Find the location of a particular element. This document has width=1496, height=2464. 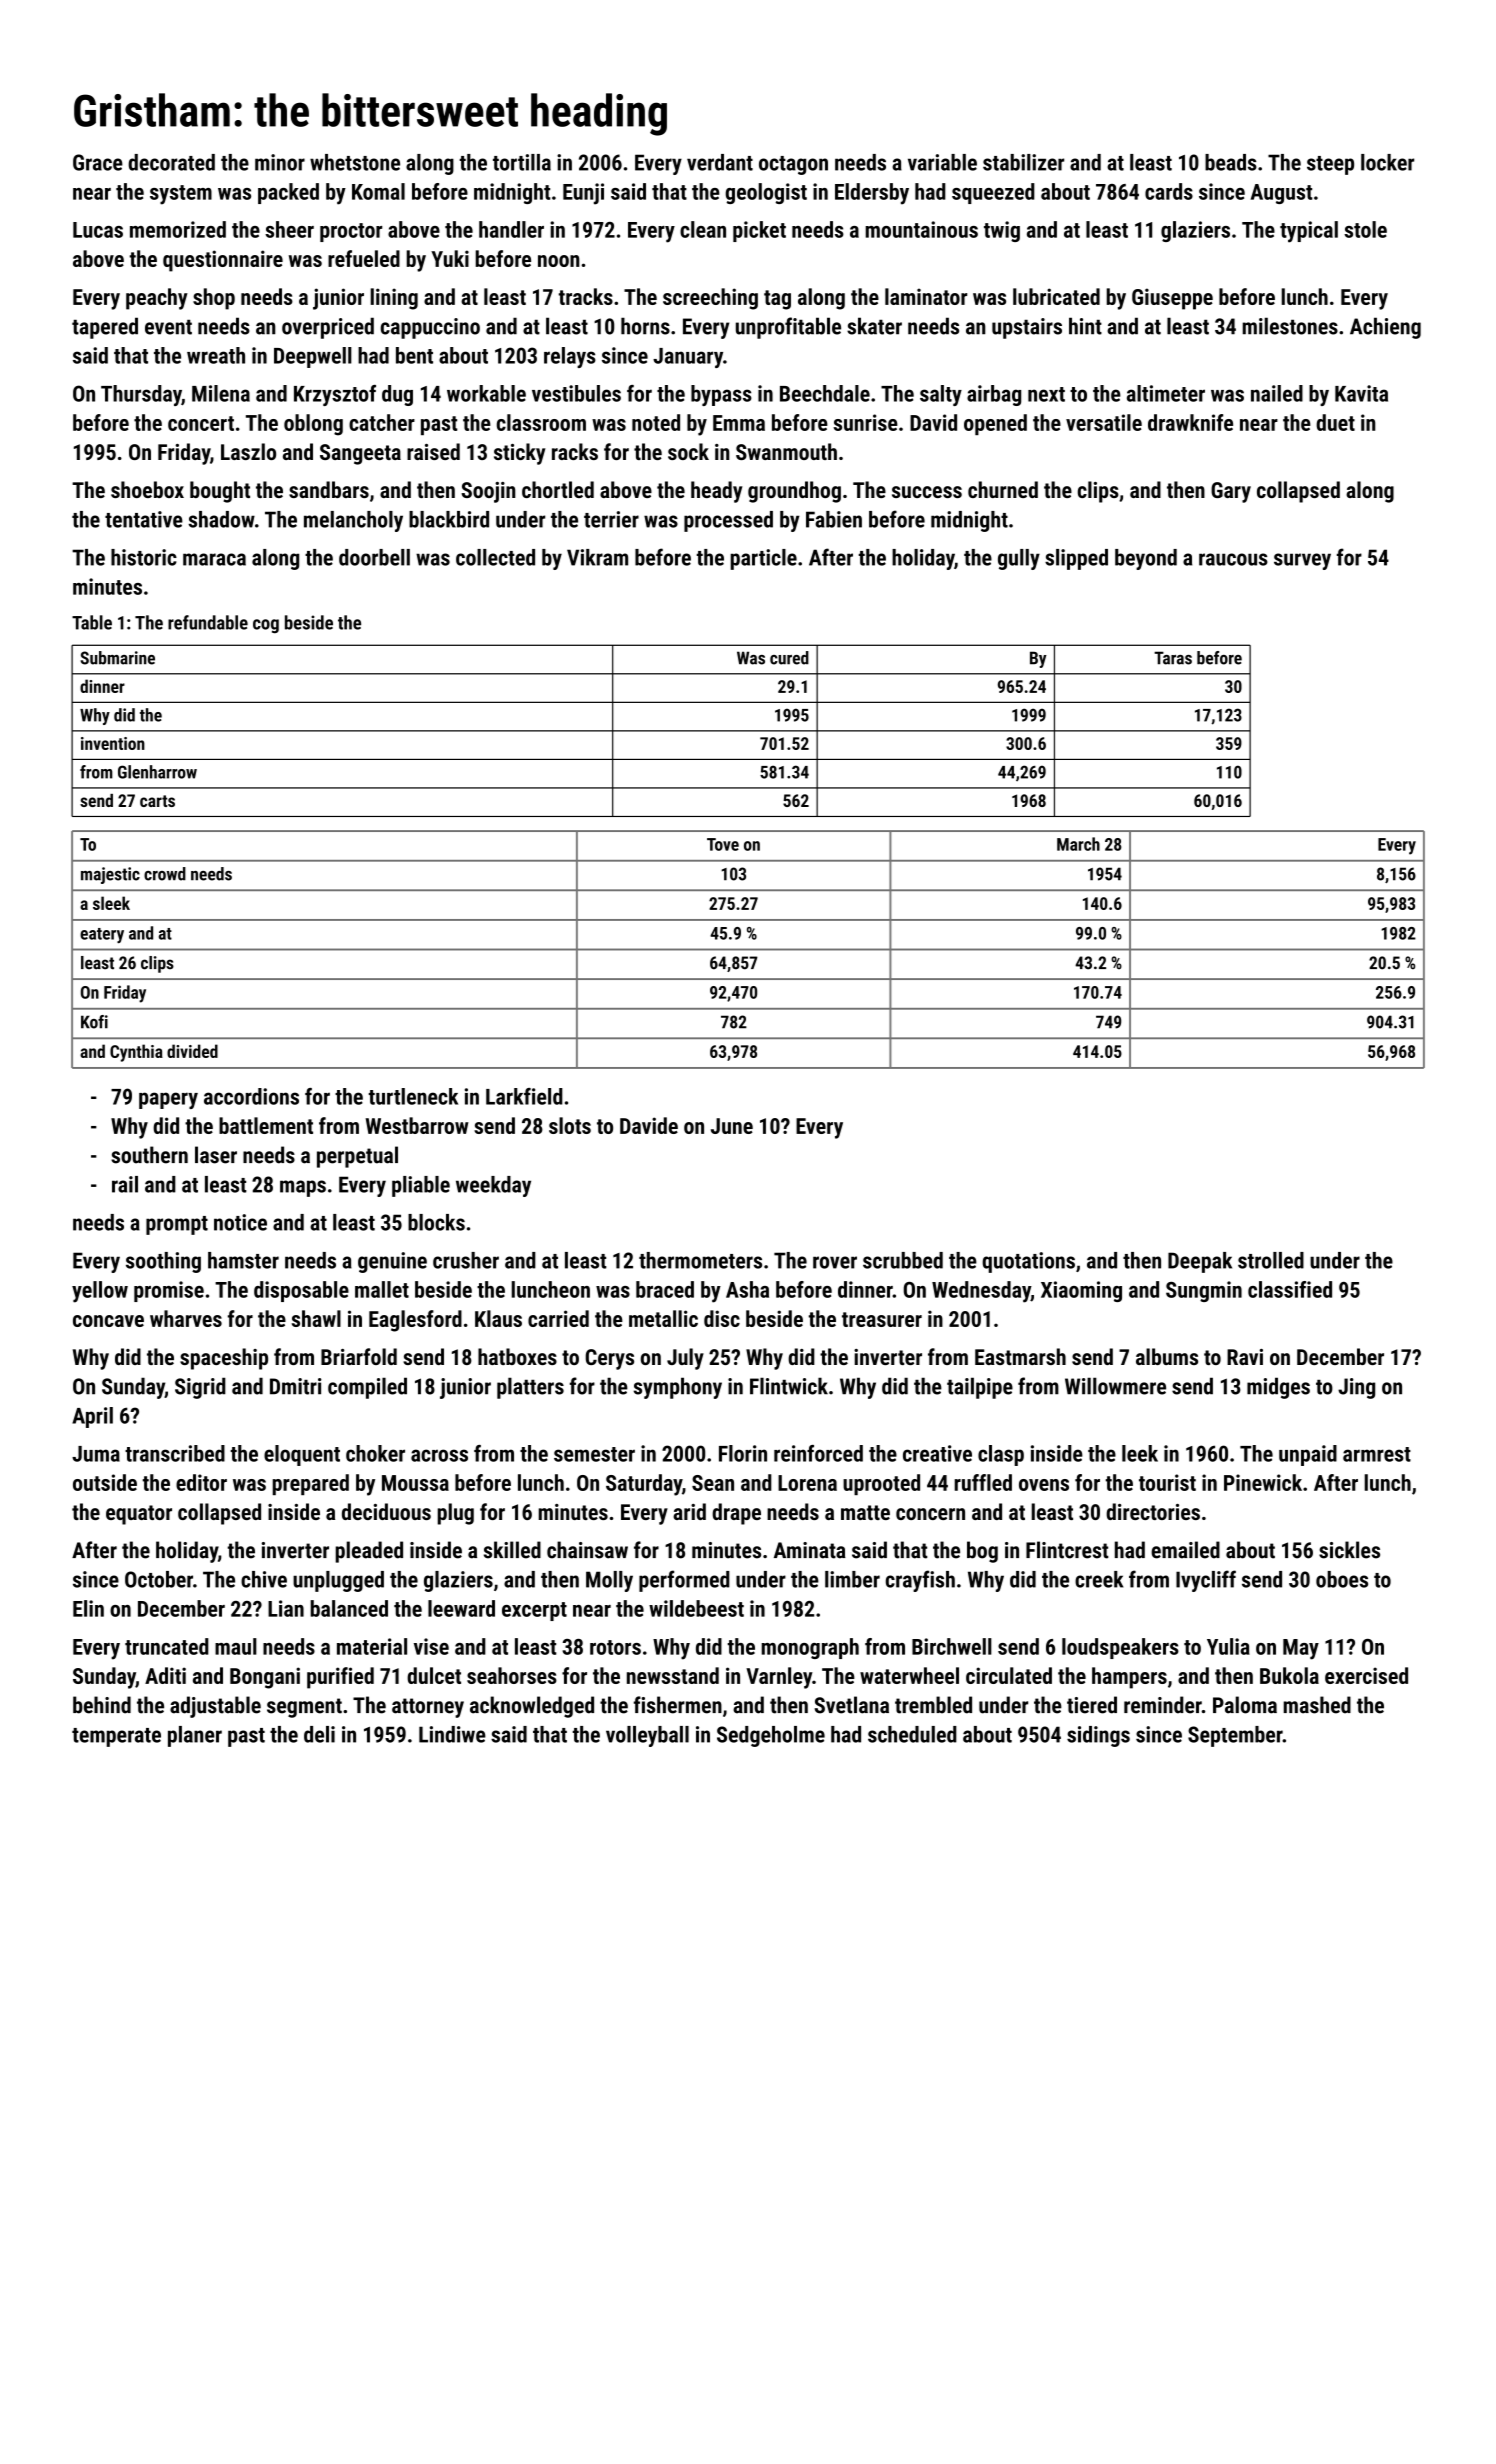

Tove is located at coordinates (723, 844).
